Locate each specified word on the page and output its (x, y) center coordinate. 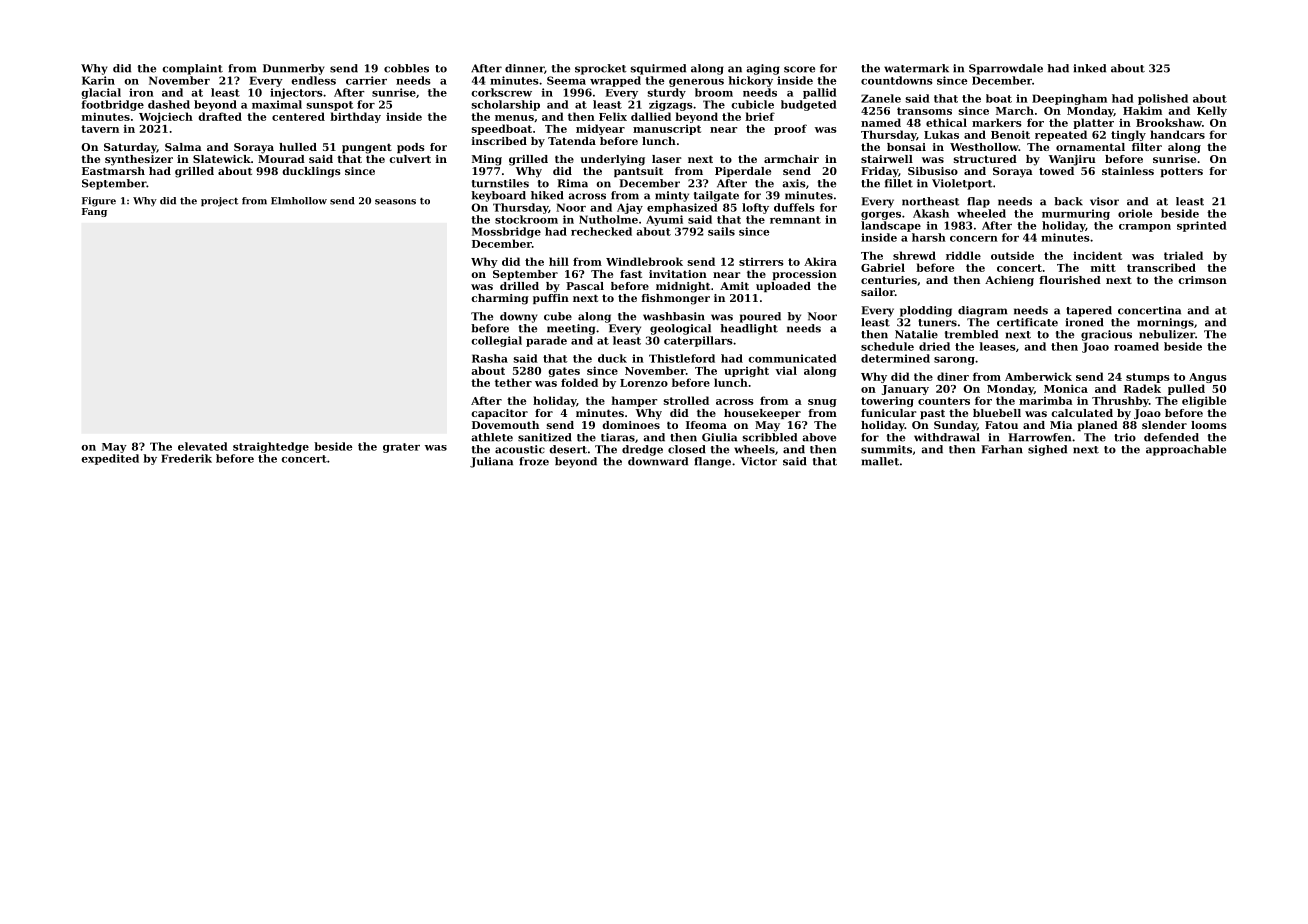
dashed (169, 104)
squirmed (658, 69)
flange (713, 462)
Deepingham (1069, 99)
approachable (1186, 450)
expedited (110, 459)
